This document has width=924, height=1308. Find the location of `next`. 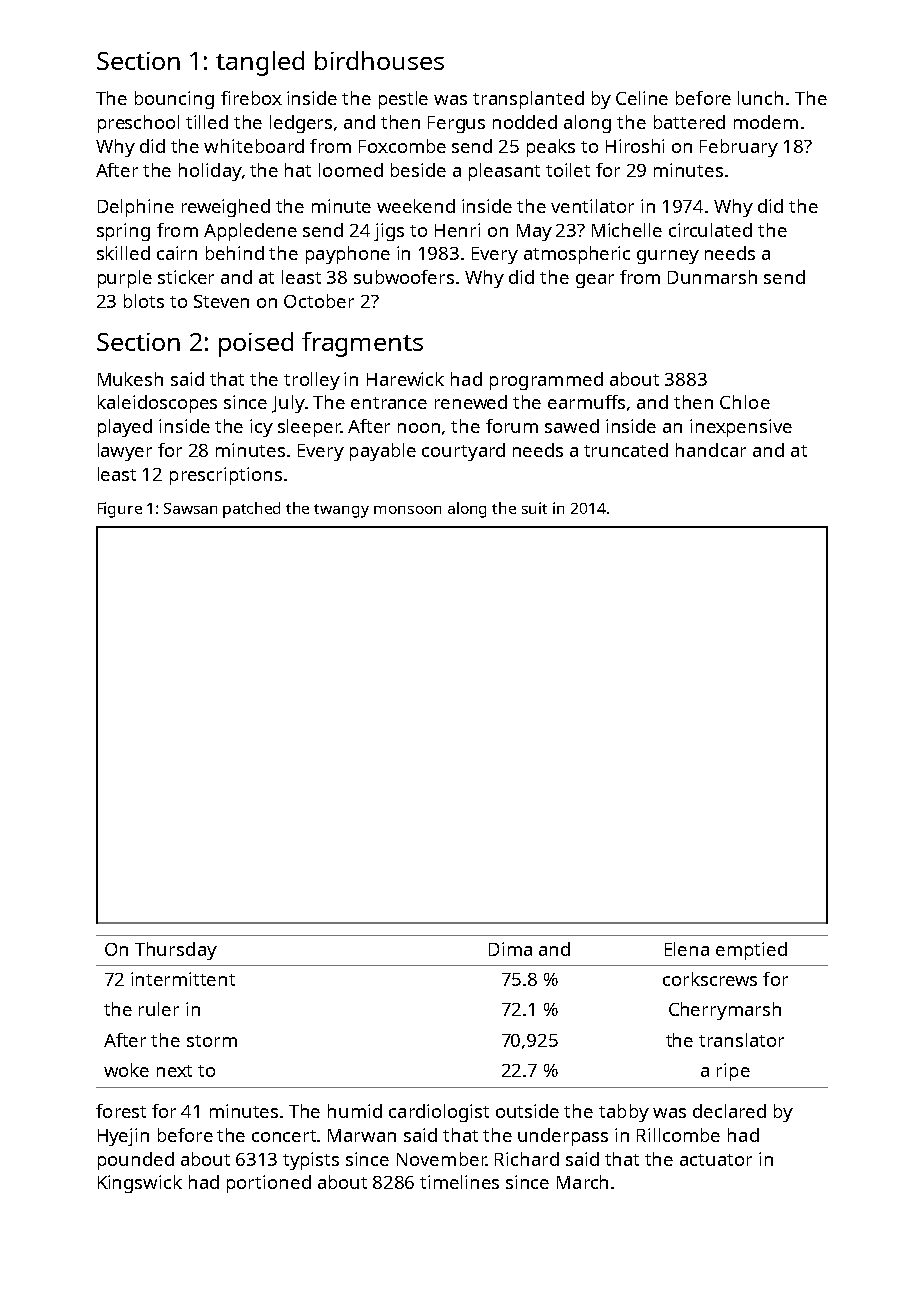

next is located at coordinates (174, 1071).
